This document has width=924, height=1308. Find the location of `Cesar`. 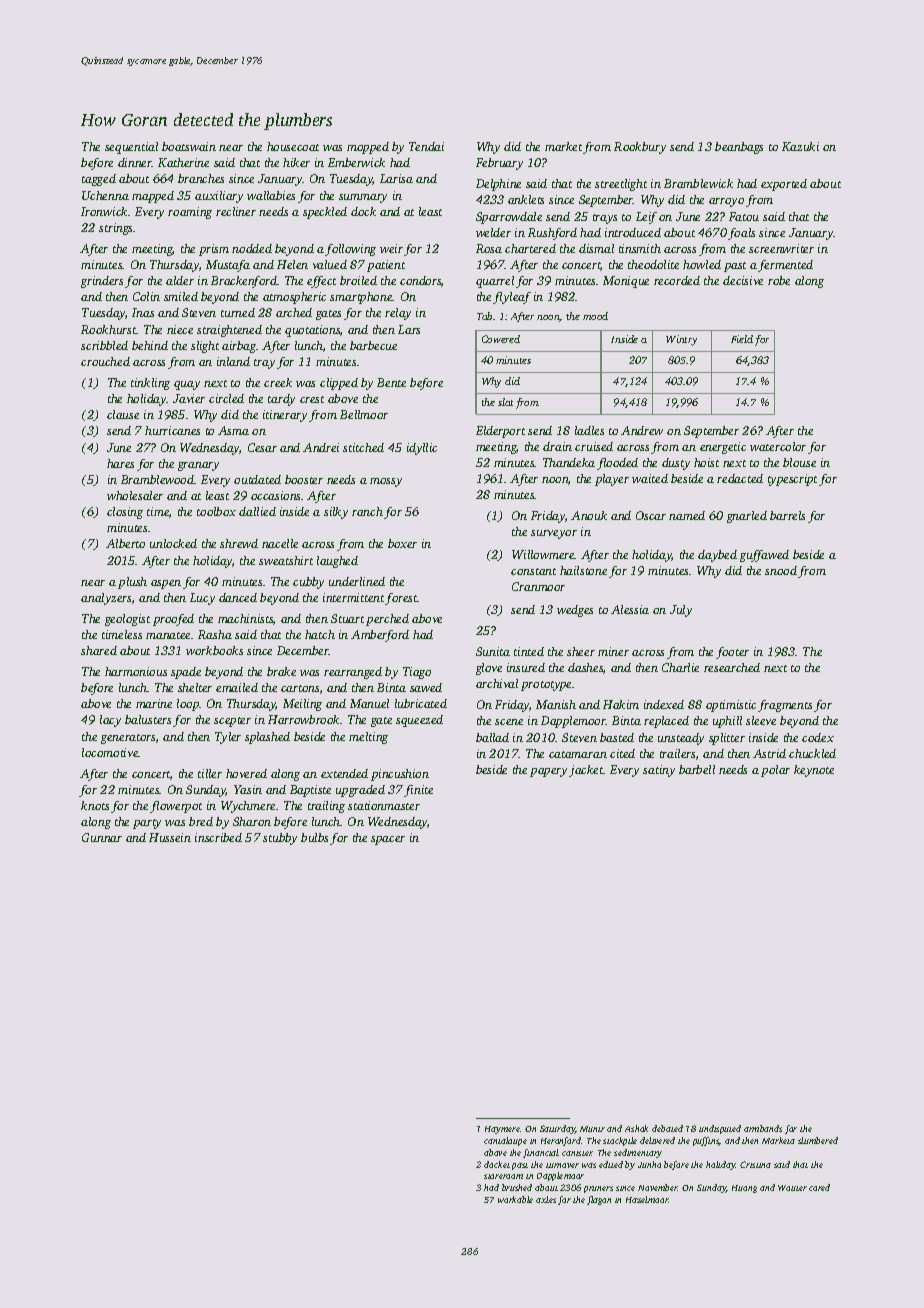

Cesar is located at coordinates (262, 447).
